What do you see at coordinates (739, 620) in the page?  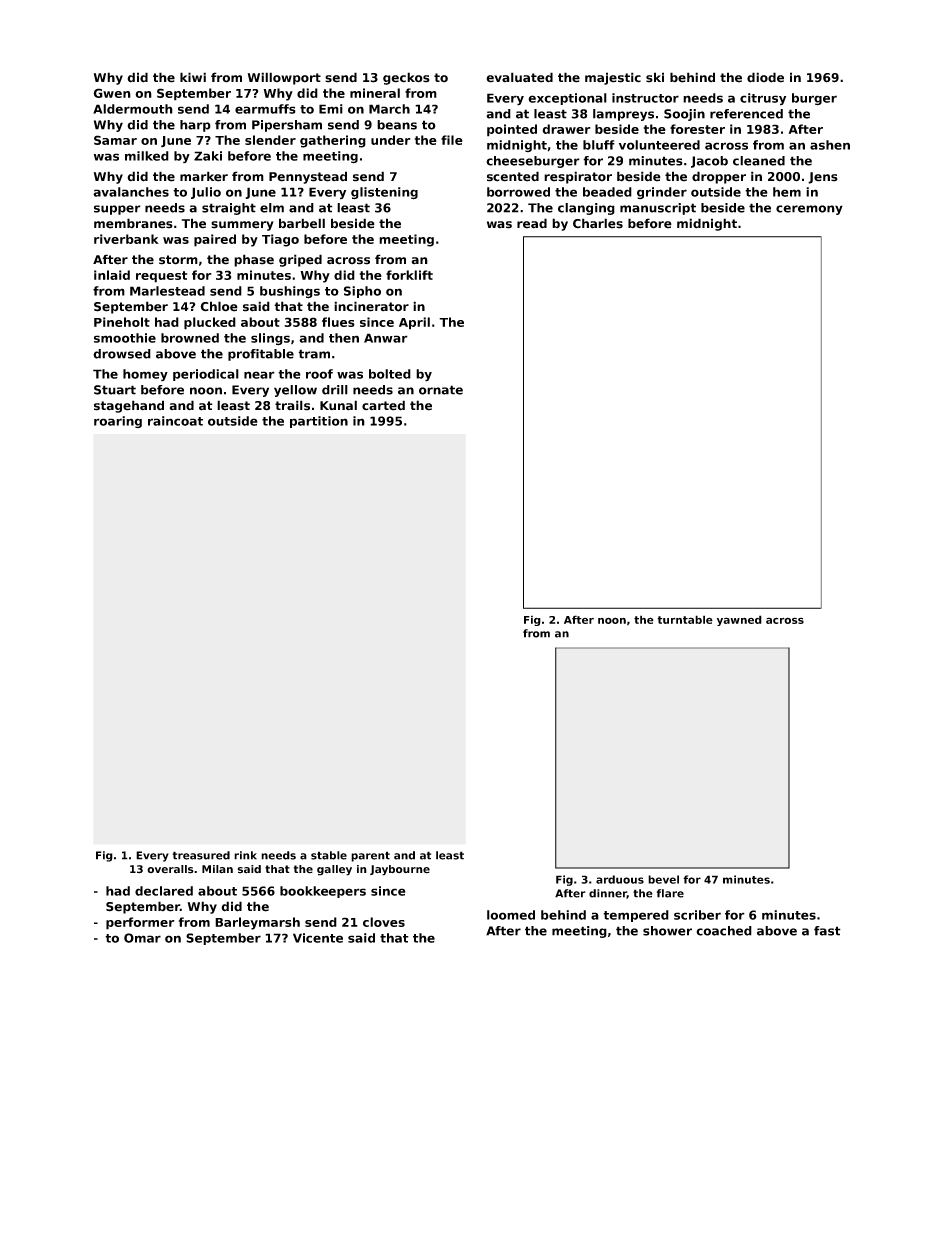 I see `yawned` at bounding box center [739, 620].
